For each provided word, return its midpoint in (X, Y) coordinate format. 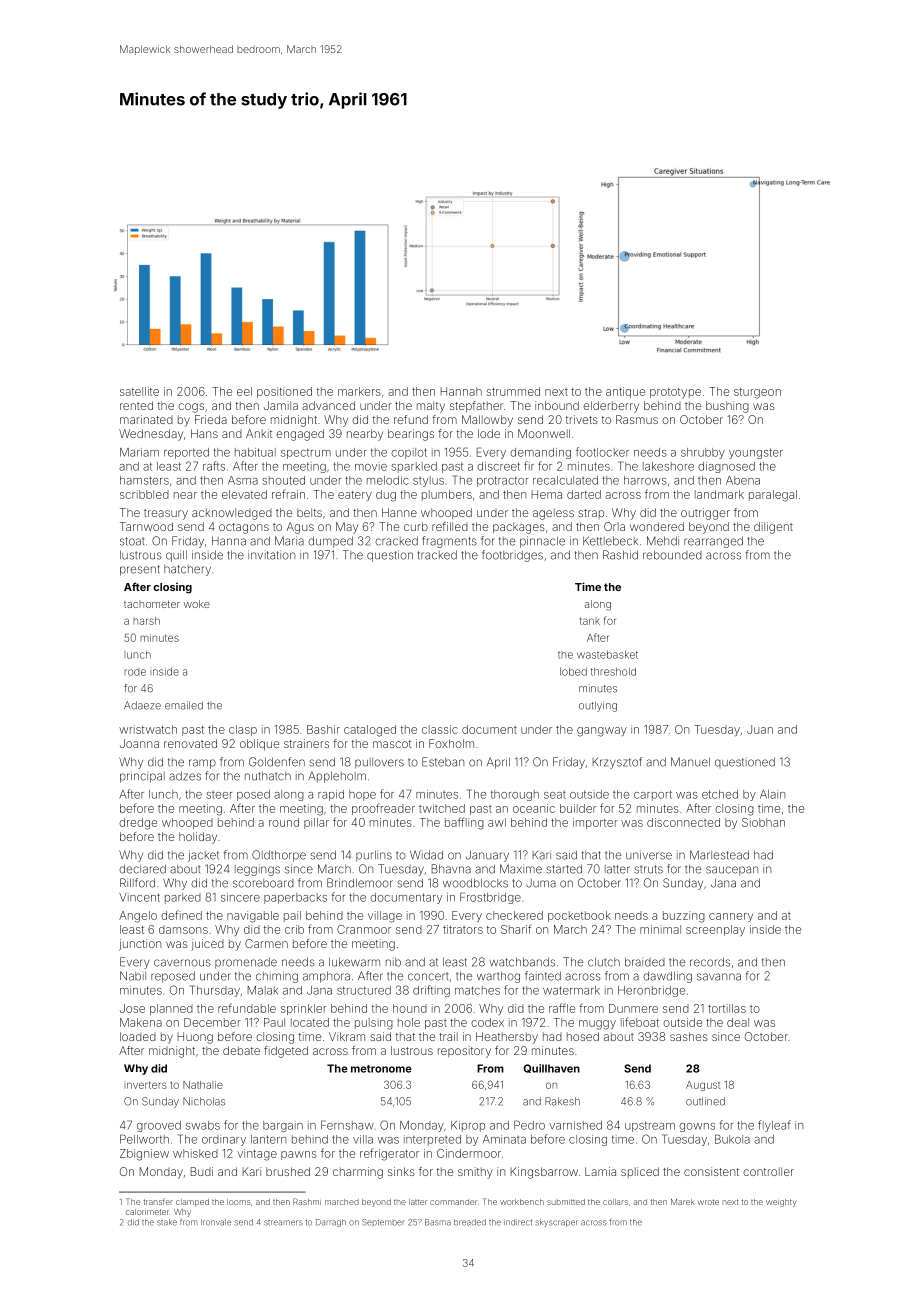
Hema (547, 494)
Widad (426, 855)
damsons (183, 929)
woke (197, 604)
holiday (198, 838)
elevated (244, 494)
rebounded (672, 555)
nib (393, 962)
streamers (283, 1223)
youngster (756, 453)
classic (440, 729)
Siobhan (763, 822)
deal (738, 1022)
